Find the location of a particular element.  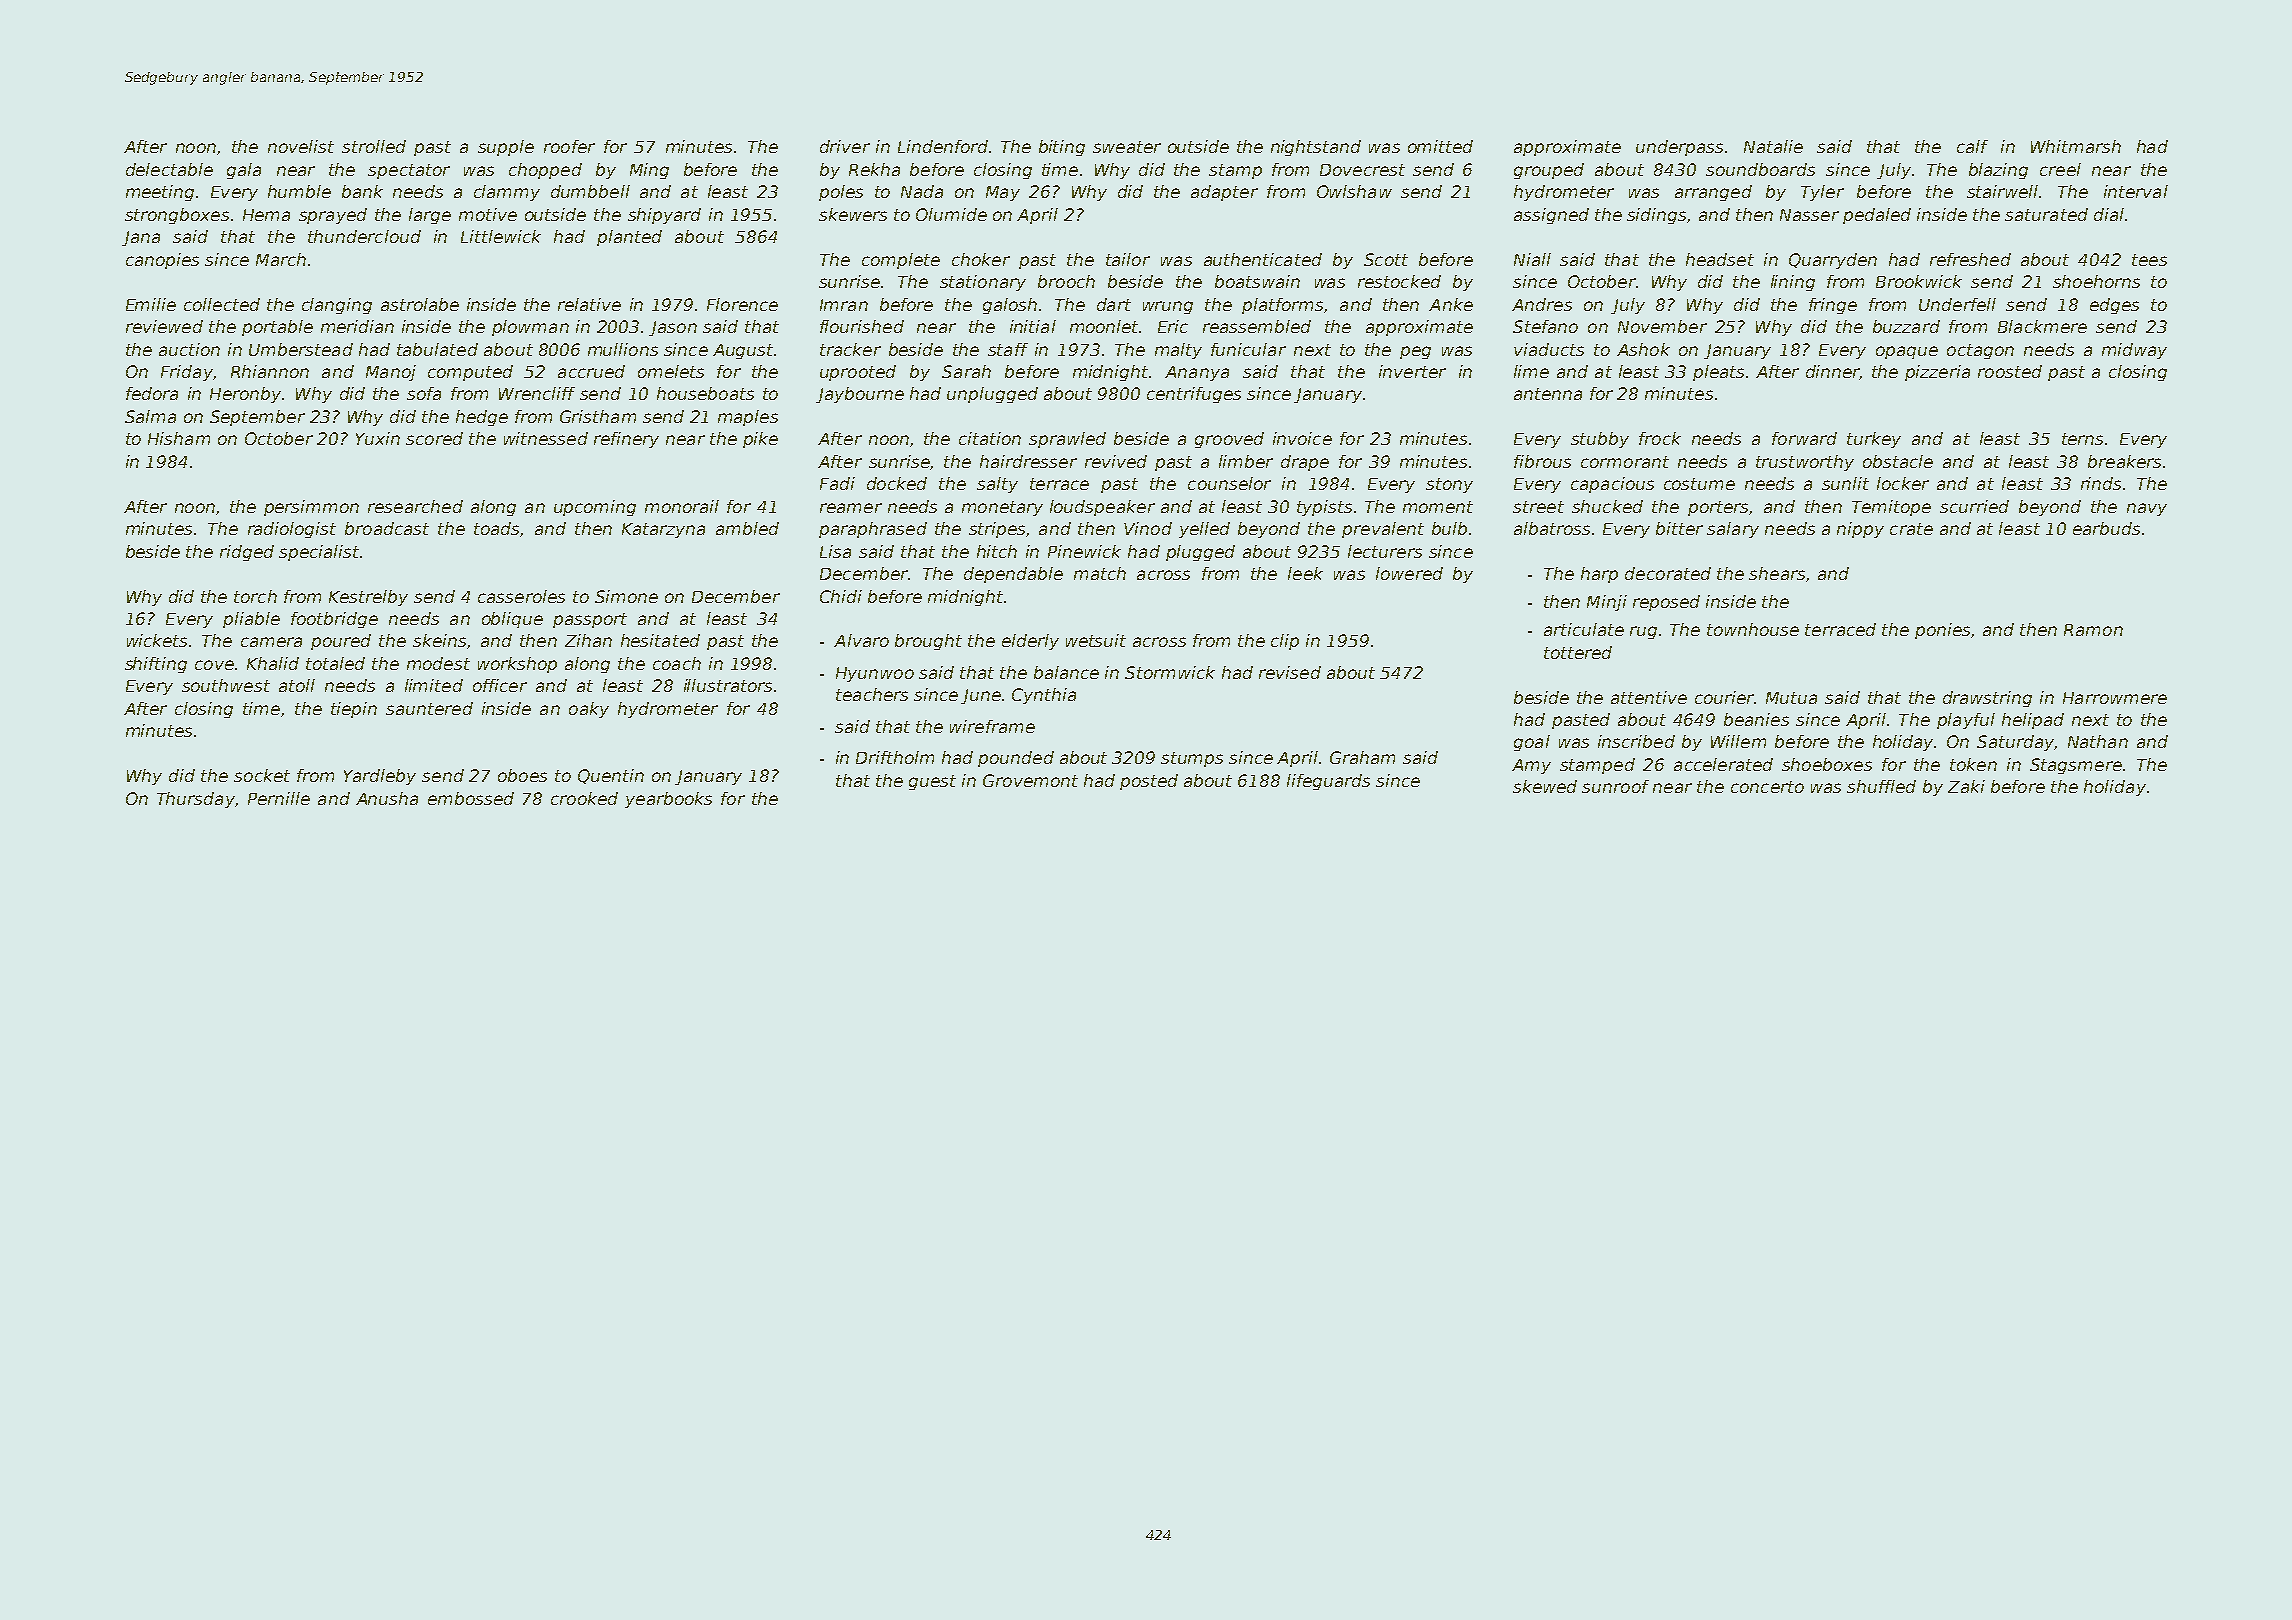

sidings is located at coordinates (1656, 216).
